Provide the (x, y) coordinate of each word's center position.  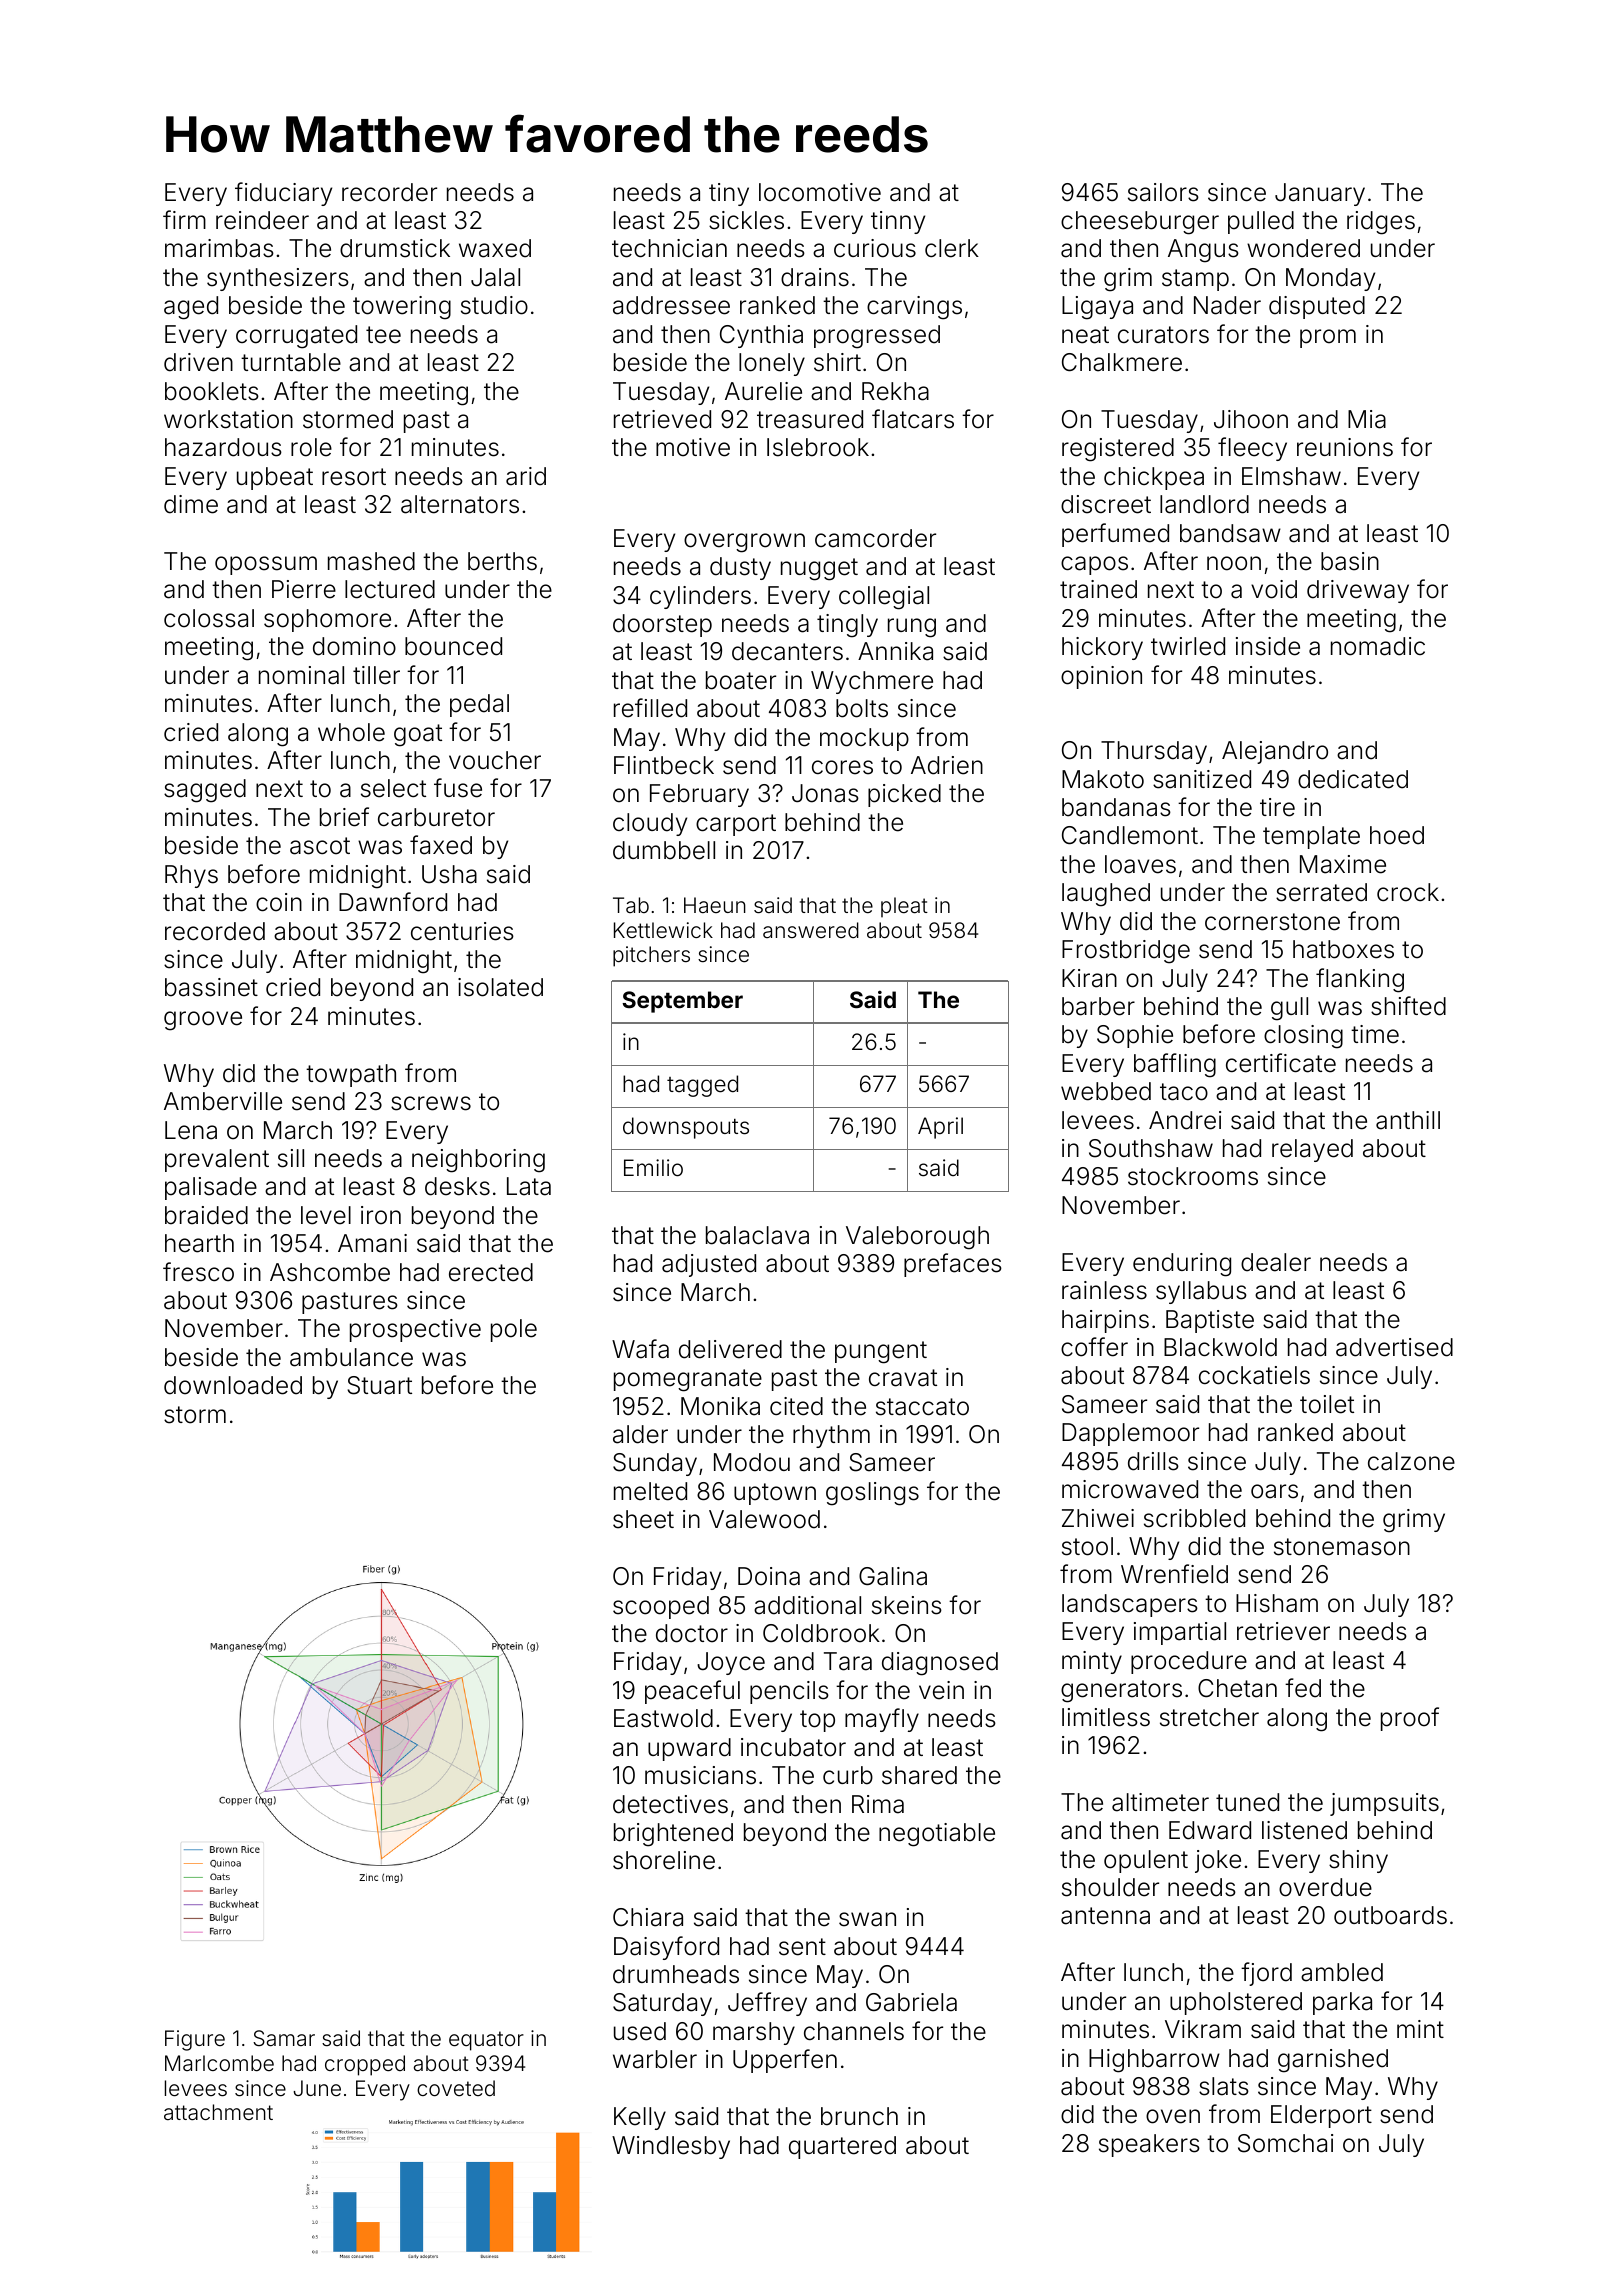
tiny (729, 194)
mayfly (882, 1720)
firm (184, 219)
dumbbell (664, 850)
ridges (1381, 223)
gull (1289, 1009)
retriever (1283, 1631)
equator (486, 2041)
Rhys (191, 876)
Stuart (379, 1385)
